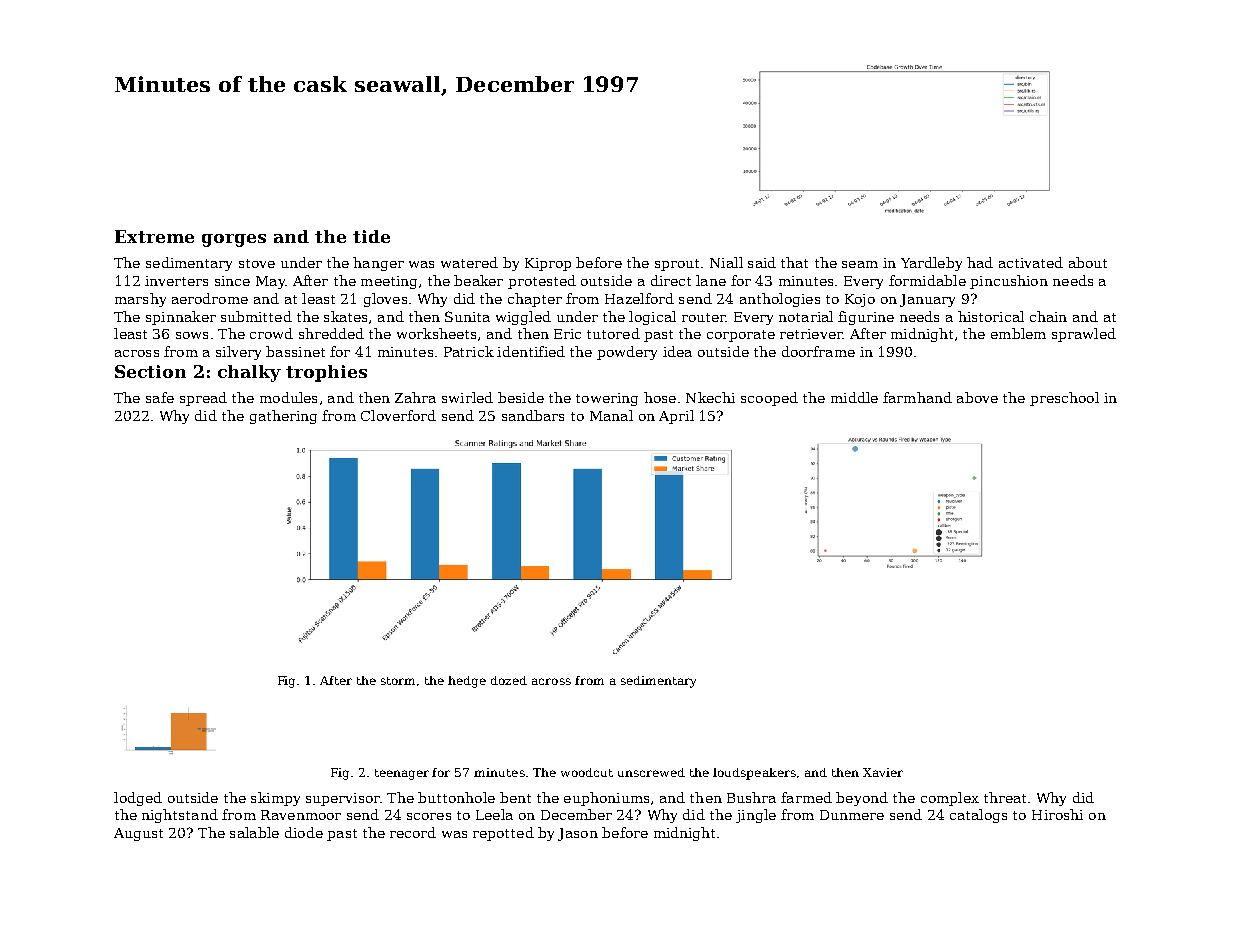  What do you see at coordinates (917, 397) in the screenshot?
I see `farmhand` at bounding box center [917, 397].
